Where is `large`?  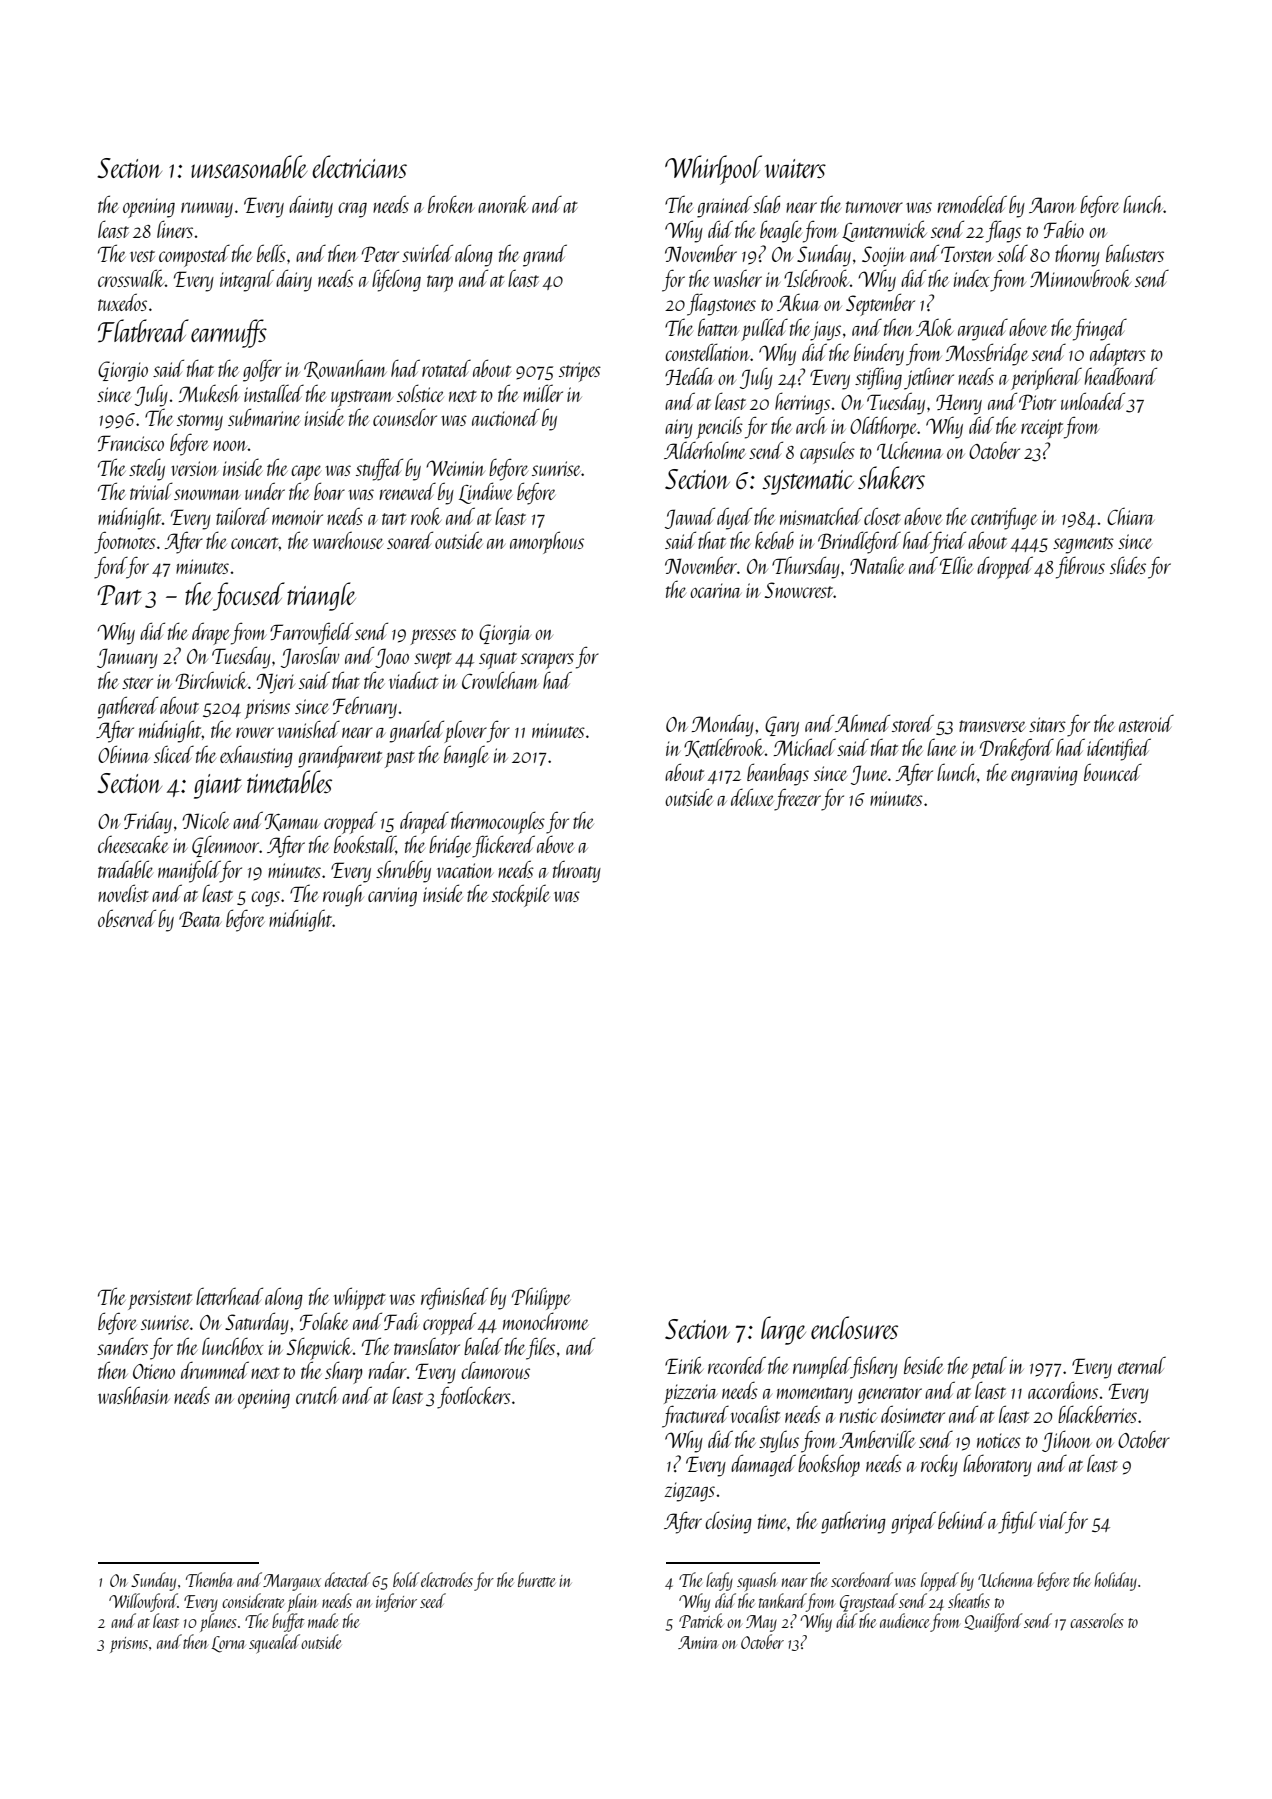
large is located at coordinates (783, 1330).
